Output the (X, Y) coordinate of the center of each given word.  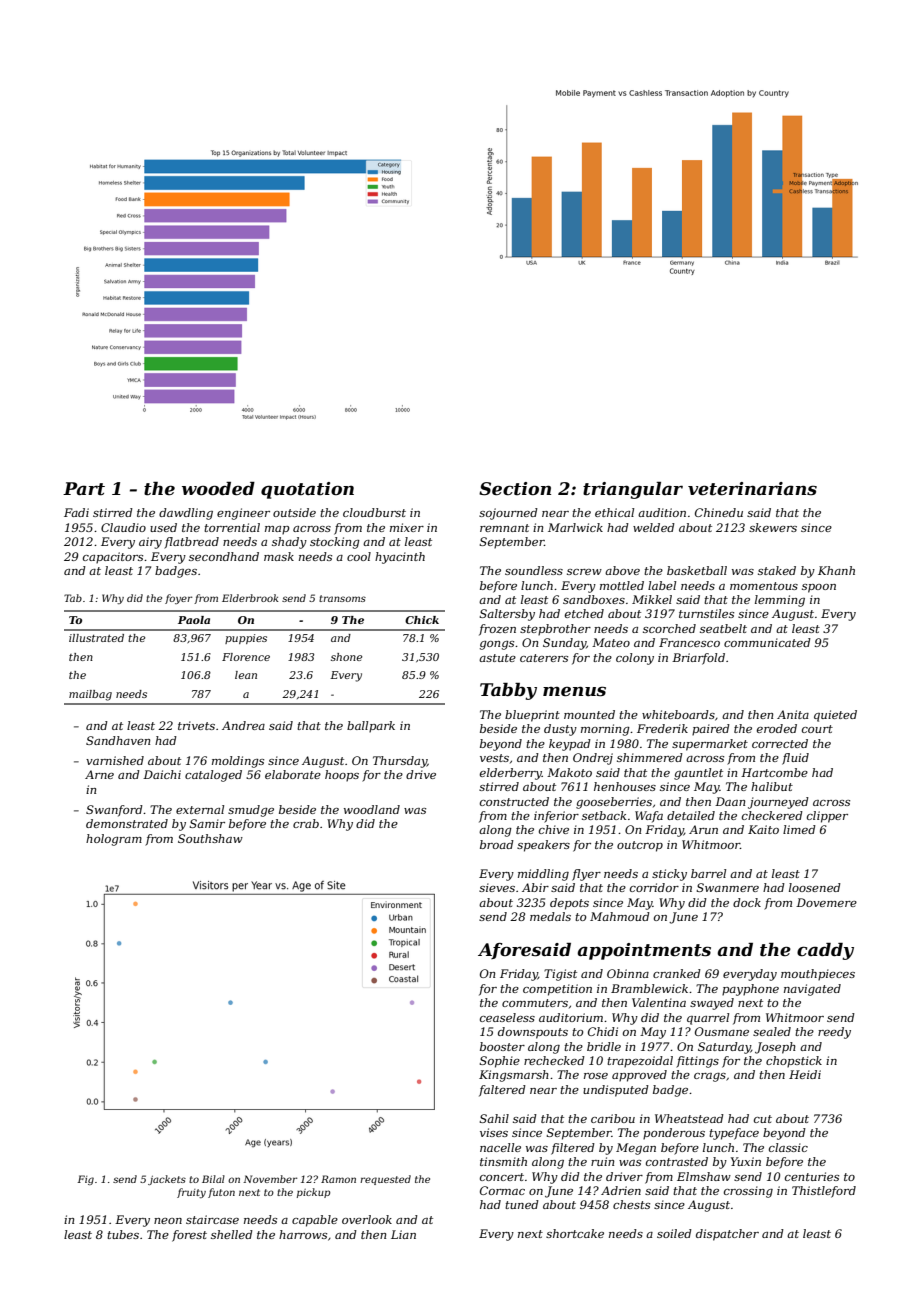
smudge (251, 811)
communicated (767, 642)
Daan (730, 801)
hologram (114, 840)
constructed (514, 801)
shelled (232, 1234)
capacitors (113, 558)
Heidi (805, 1074)
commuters (535, 1003)
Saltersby (507, 615)
